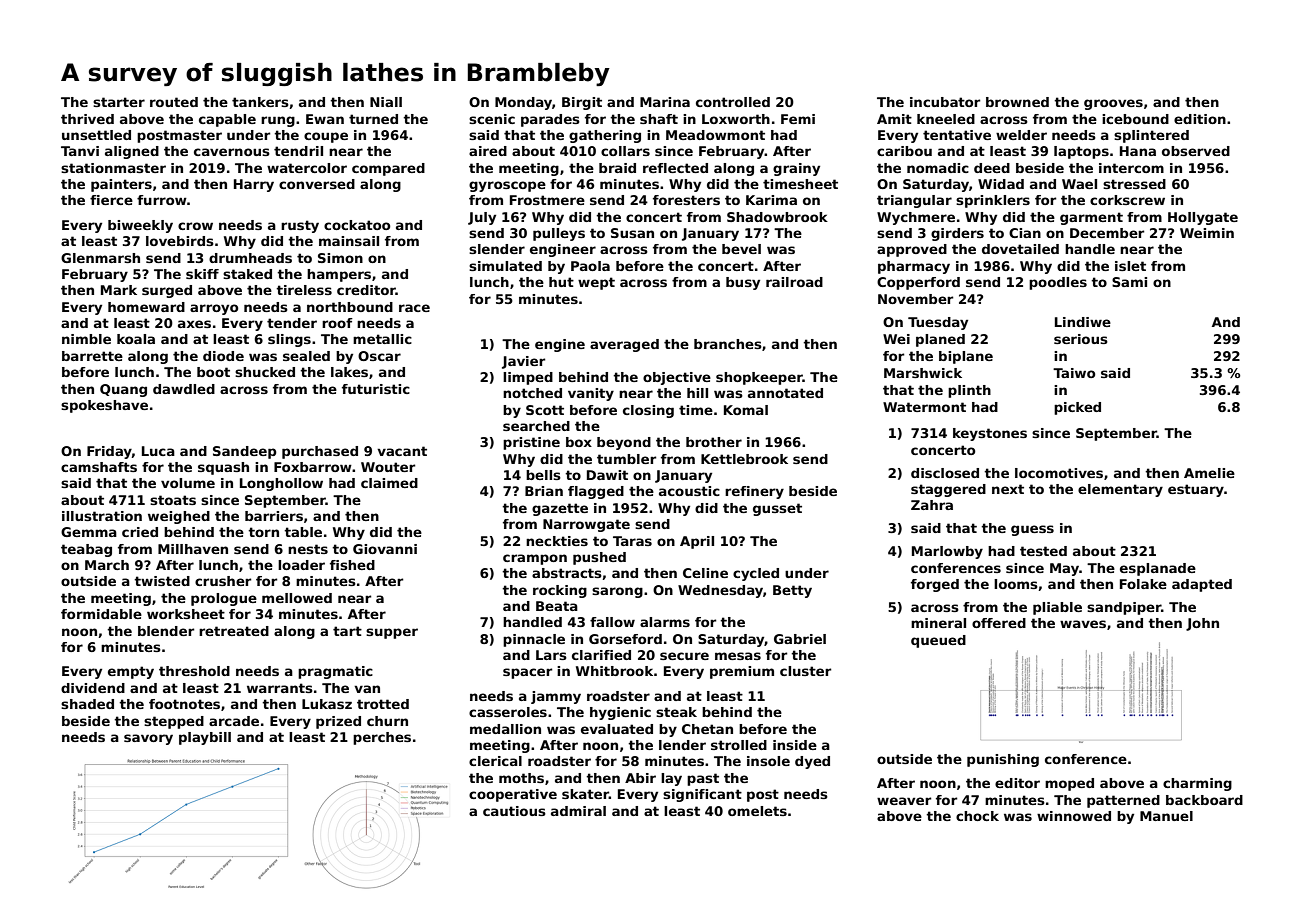  What do you see at coordinates (389, 483) in the screenshot?
I see `claimed` at bounding box center [389, 483].
